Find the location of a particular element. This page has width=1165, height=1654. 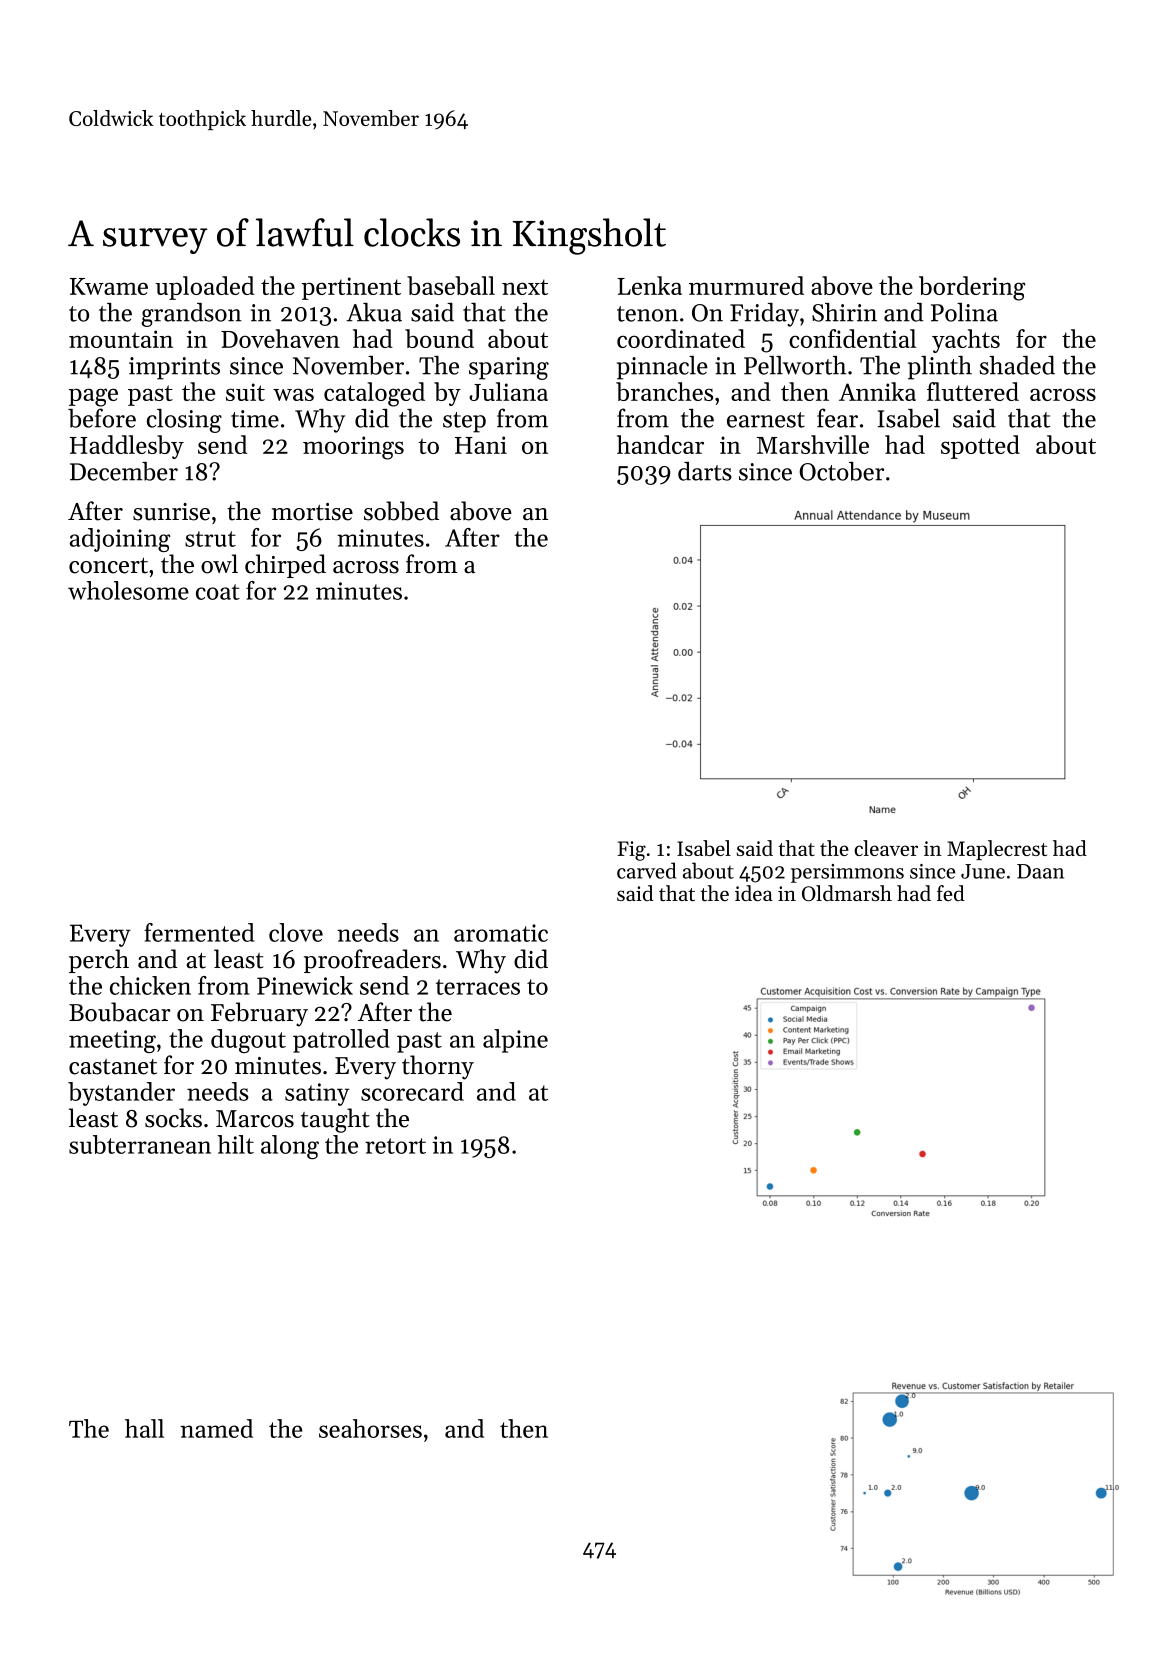

seahorses is located at coordinates (370, 1428).
